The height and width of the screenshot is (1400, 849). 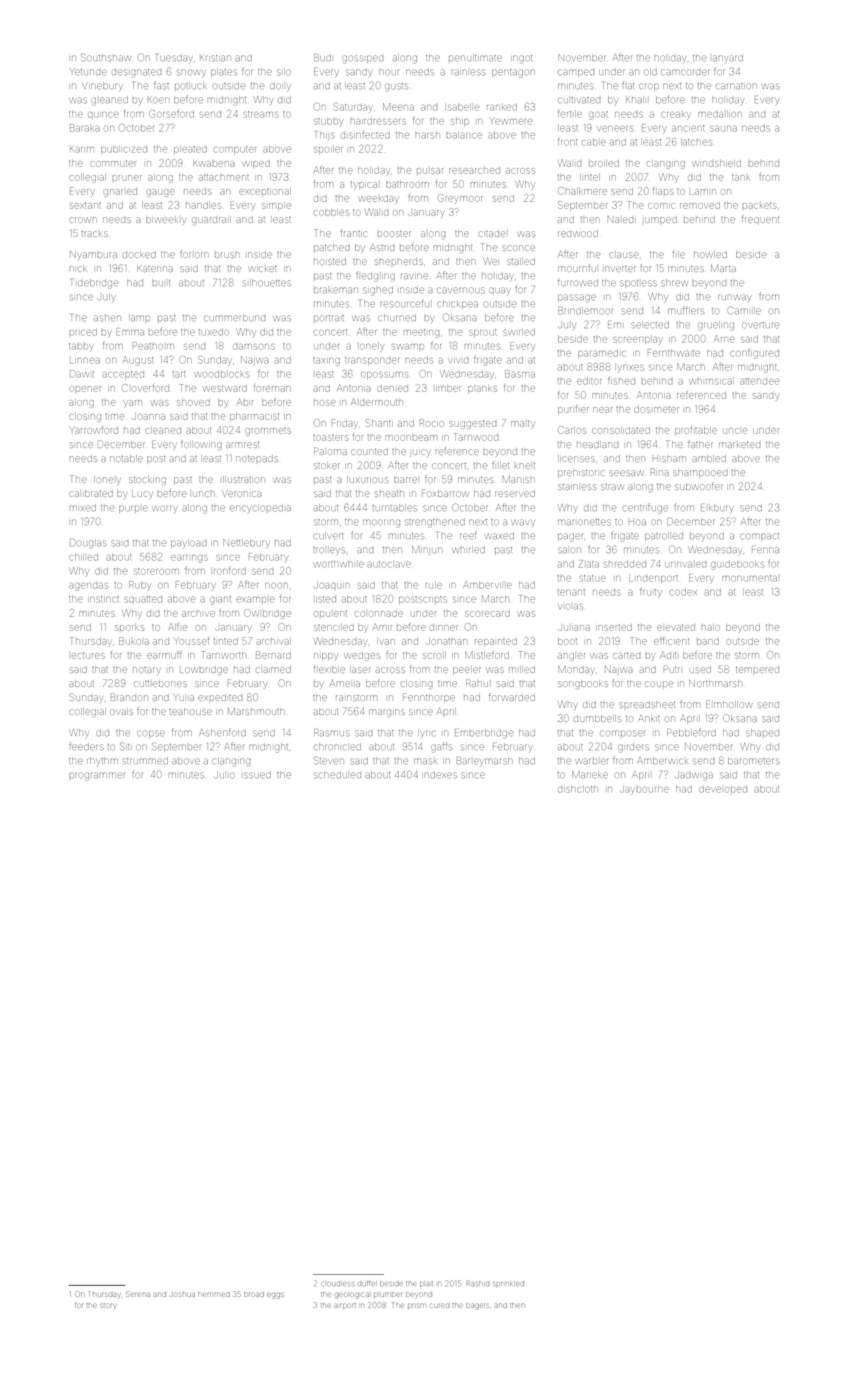 What do you see at coordinates (214, 1294) in the screenshot?
I see `hemmed` at bounding box center [214, 1294].
